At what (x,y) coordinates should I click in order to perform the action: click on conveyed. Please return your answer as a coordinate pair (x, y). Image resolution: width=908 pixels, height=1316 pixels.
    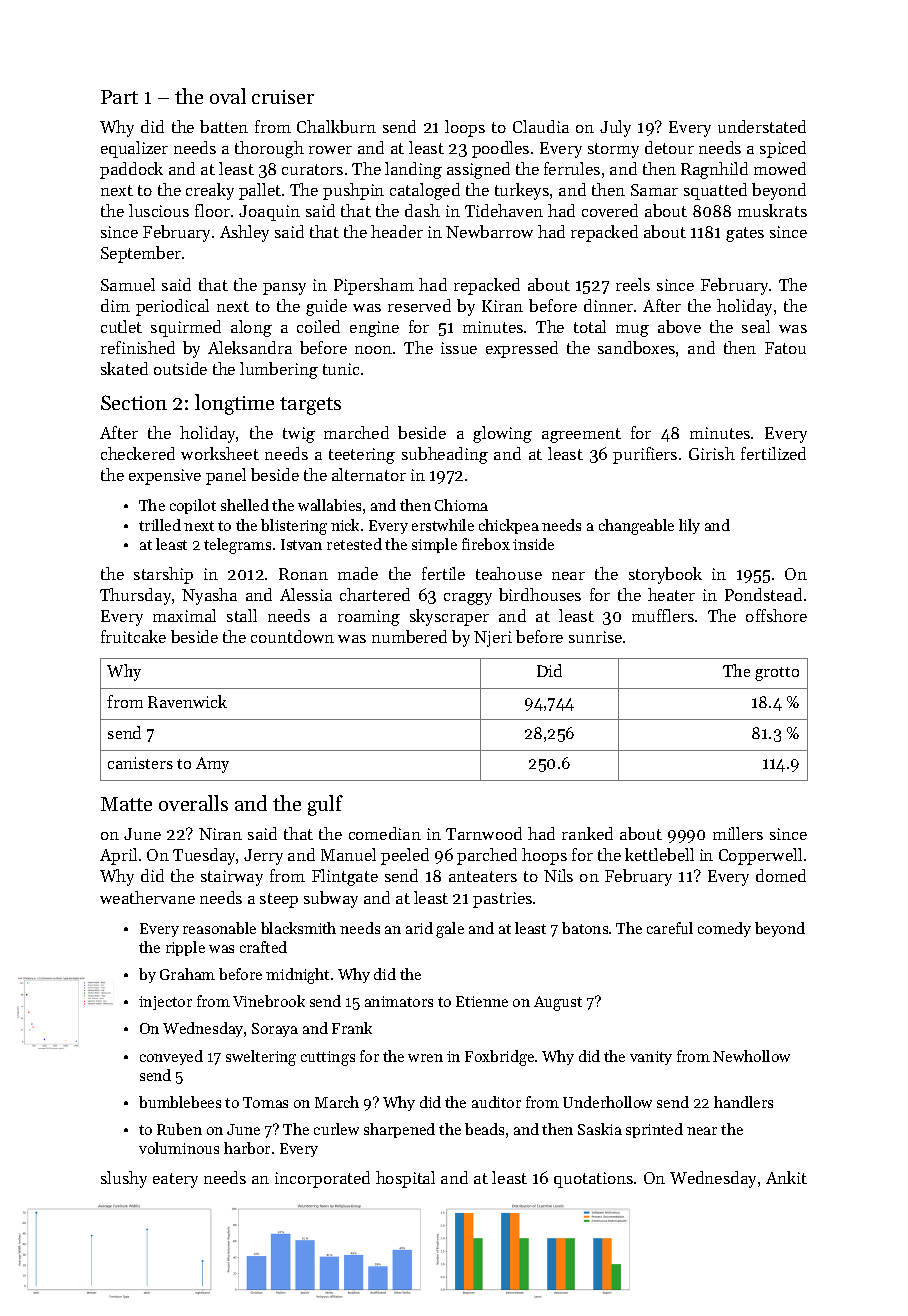
    Looking at the image, I should click on (171, 1057).
